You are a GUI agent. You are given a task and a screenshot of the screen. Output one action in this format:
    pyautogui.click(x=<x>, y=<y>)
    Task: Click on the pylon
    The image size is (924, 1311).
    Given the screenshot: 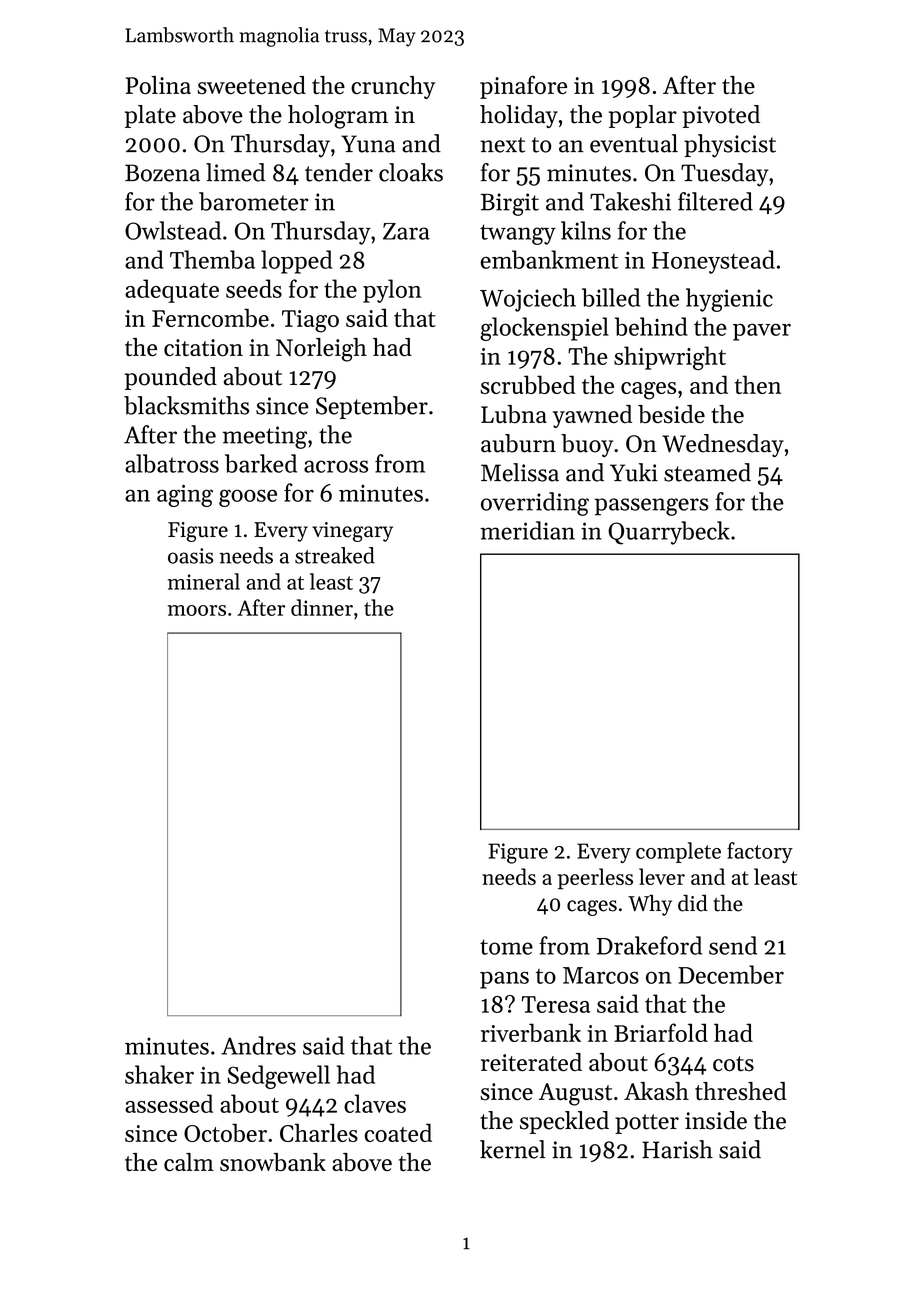 What is the action you would take?
    pyautogui.click(x=392, y=291)
